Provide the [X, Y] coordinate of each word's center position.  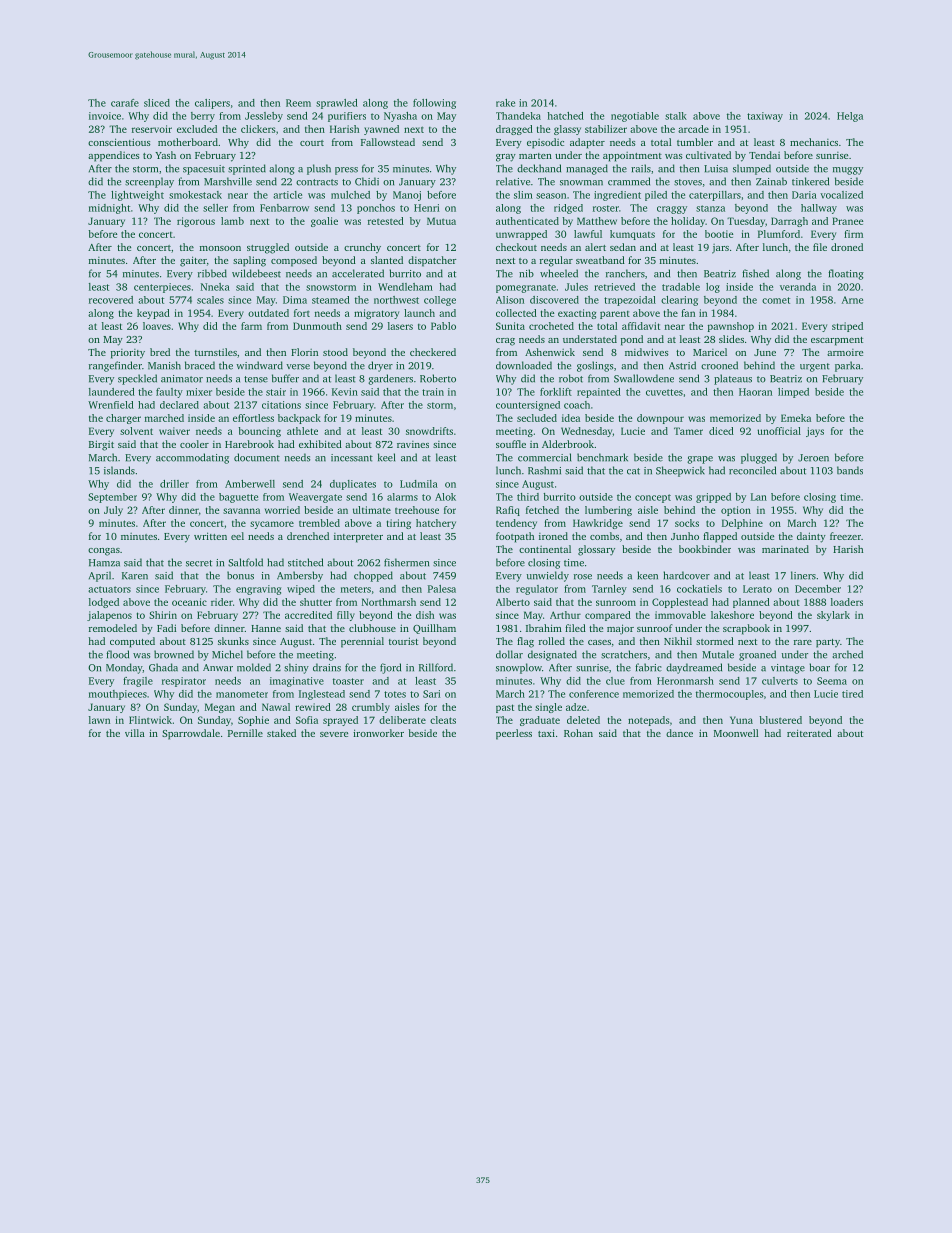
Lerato [757, 589]
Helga [850, 117]
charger [123, 419]
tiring [399, 524]
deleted [583, 720]
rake [505, 103]
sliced [157, 103]
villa [135, 733]
